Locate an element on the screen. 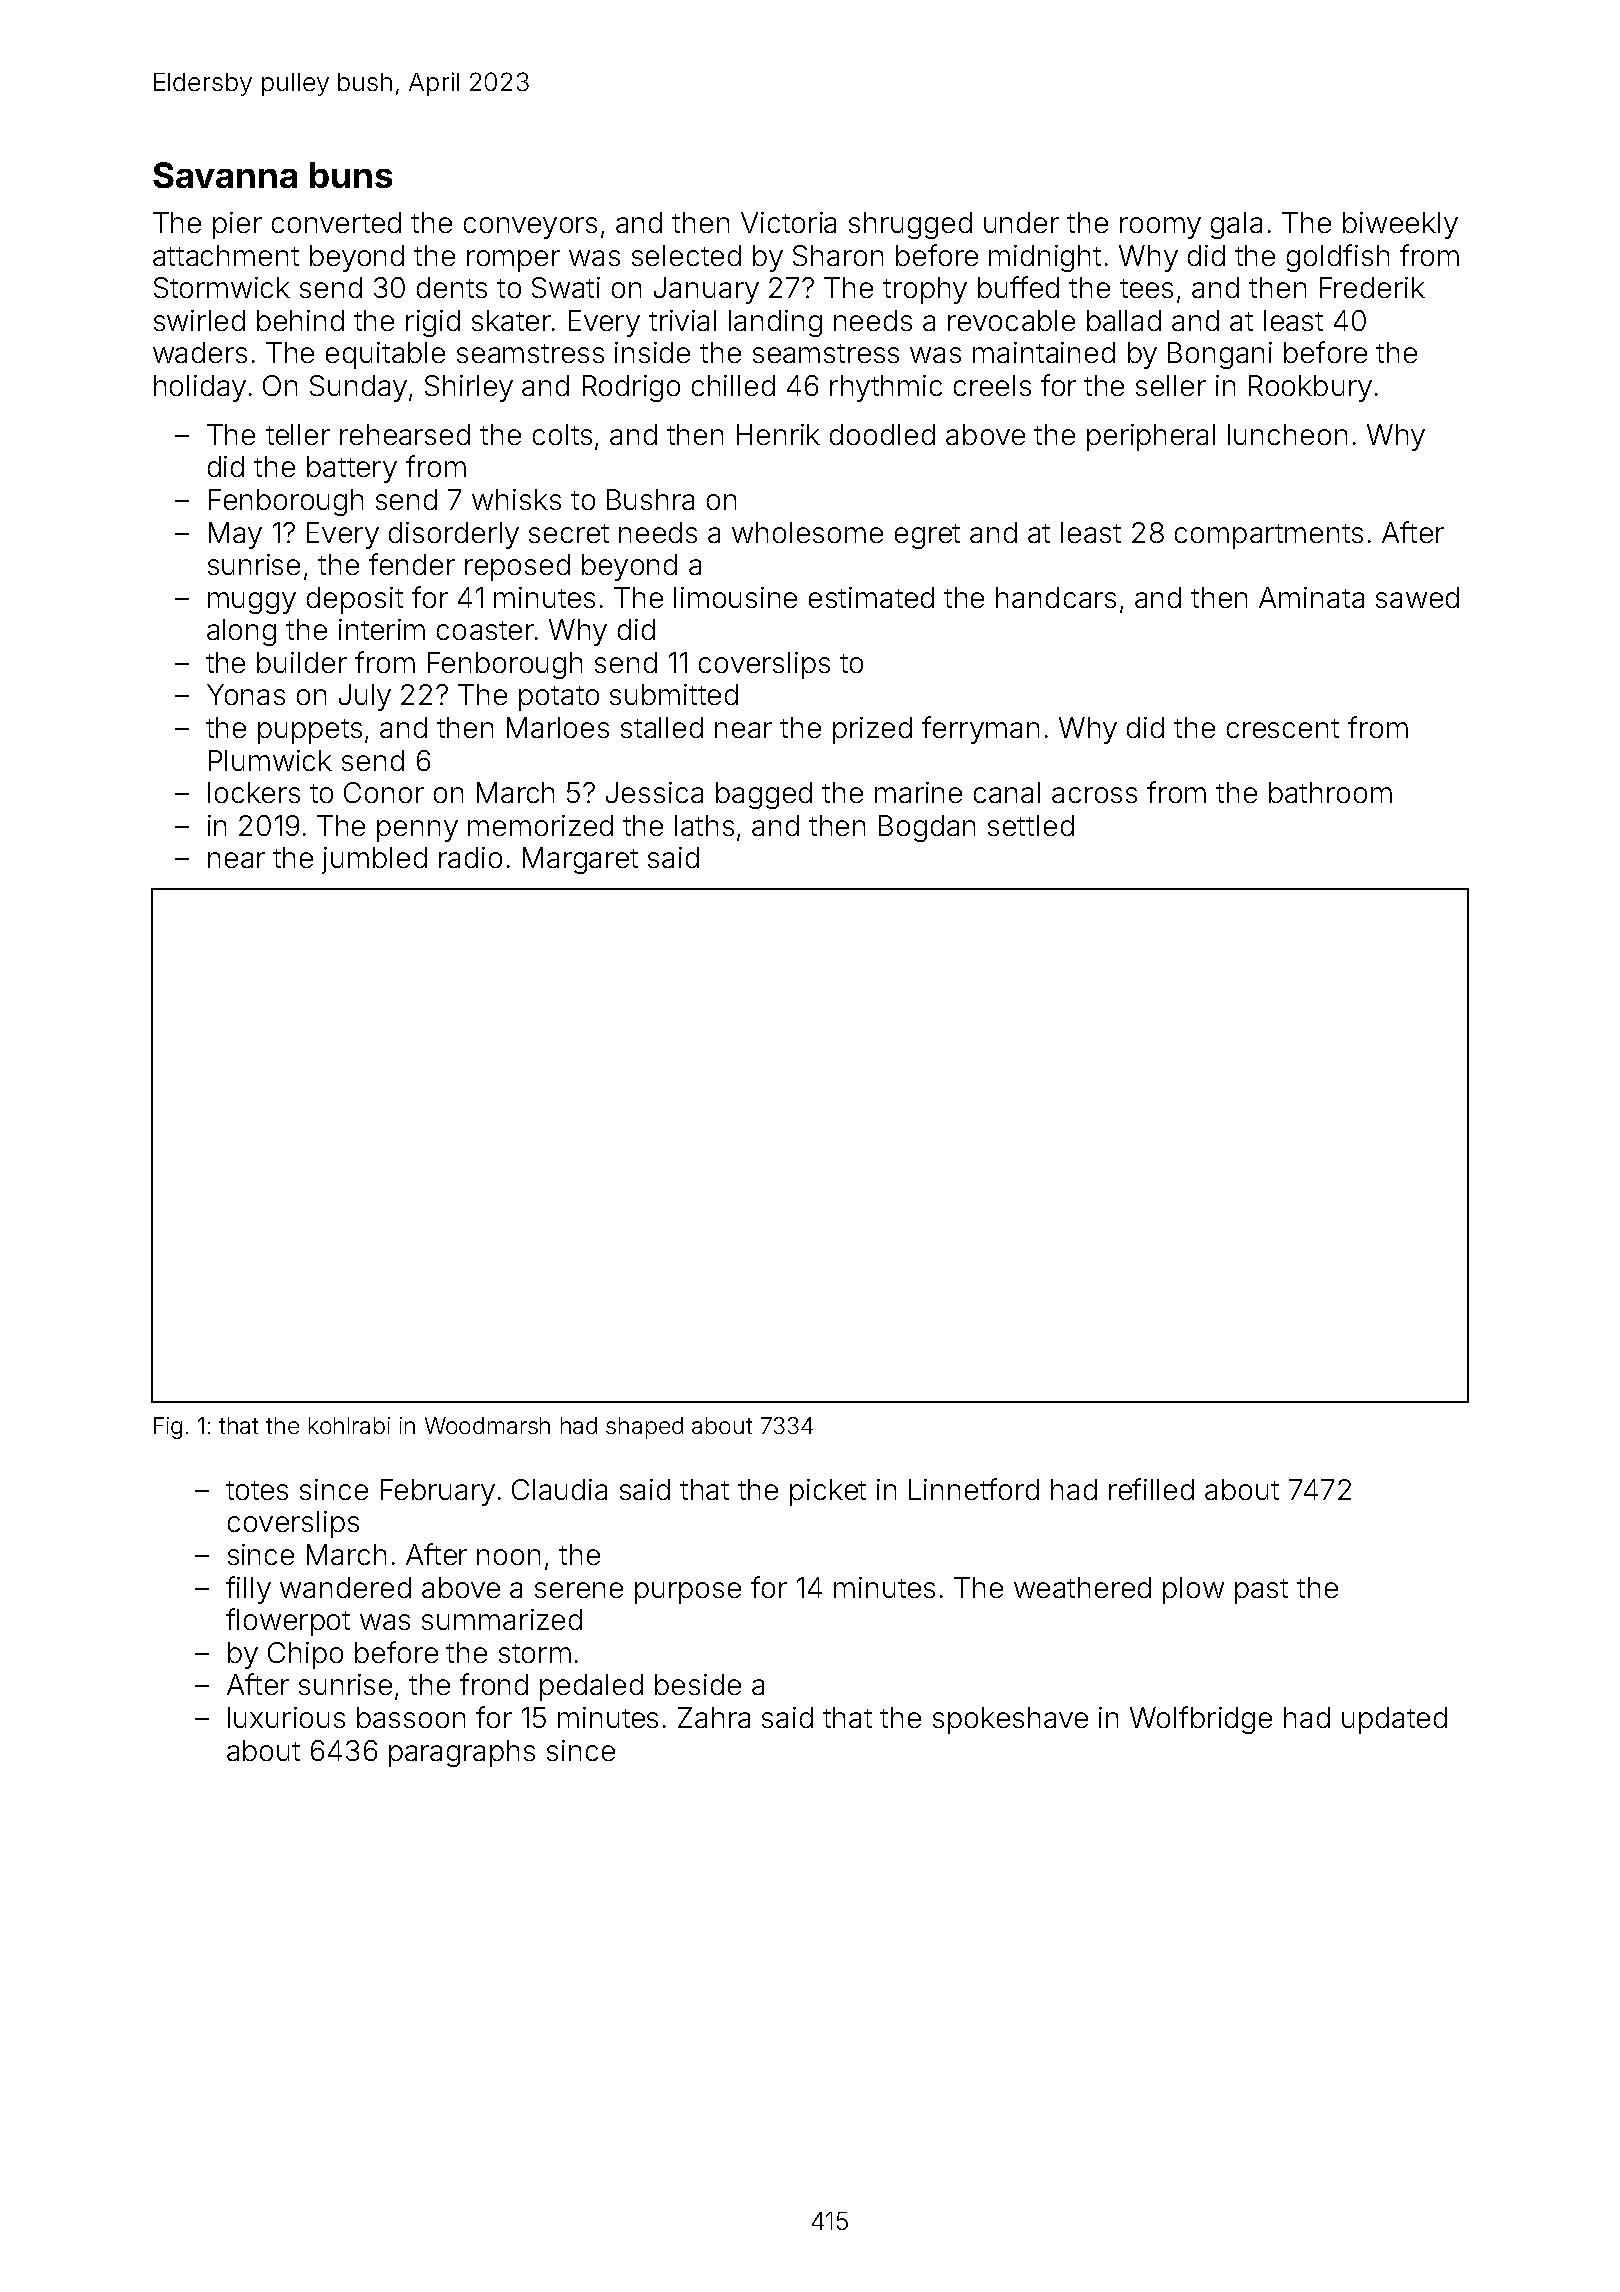 This screenshot has width=1620, height=2292. paragraphs is located at coordinates (462, 1753).
